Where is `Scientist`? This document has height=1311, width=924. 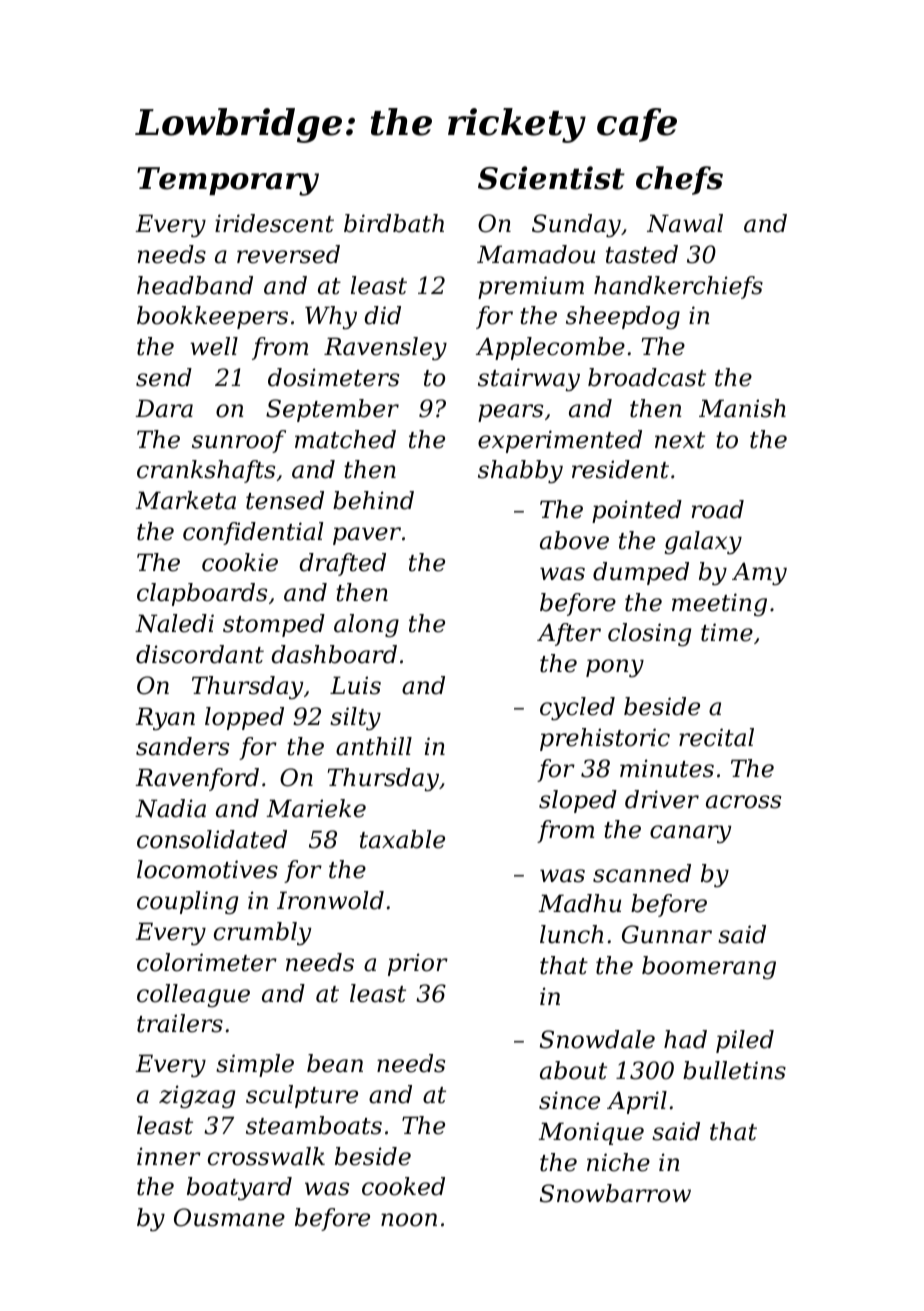 Scientist is located at coordinates (551, 178).
